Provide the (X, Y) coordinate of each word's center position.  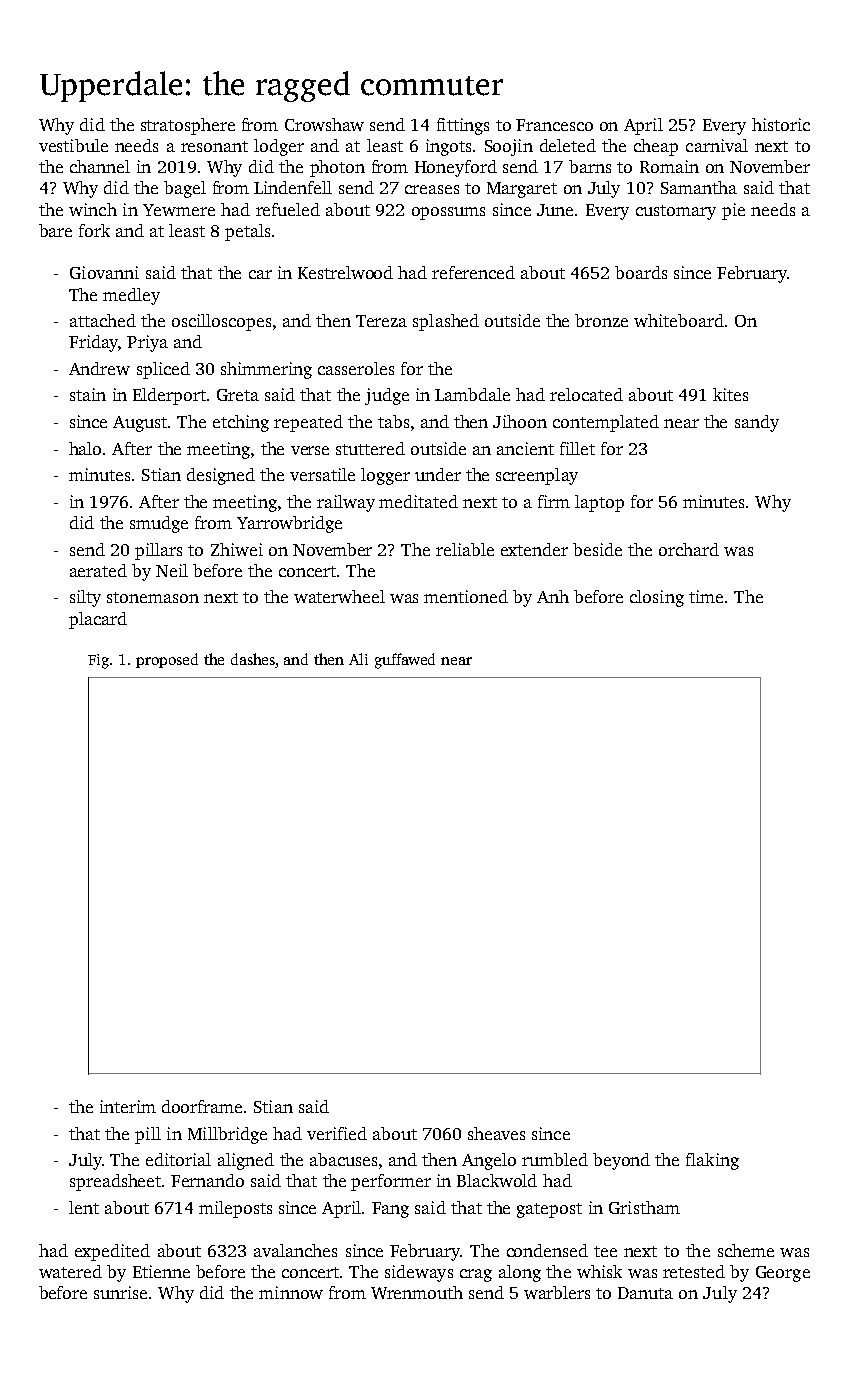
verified (337, 1133)
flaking (712, 1161)
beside (597, 549)
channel (100, 166)
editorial (178, 1159)
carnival (717, 145)
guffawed (405, 661)
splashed (446, 322)
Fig (98, 661)
